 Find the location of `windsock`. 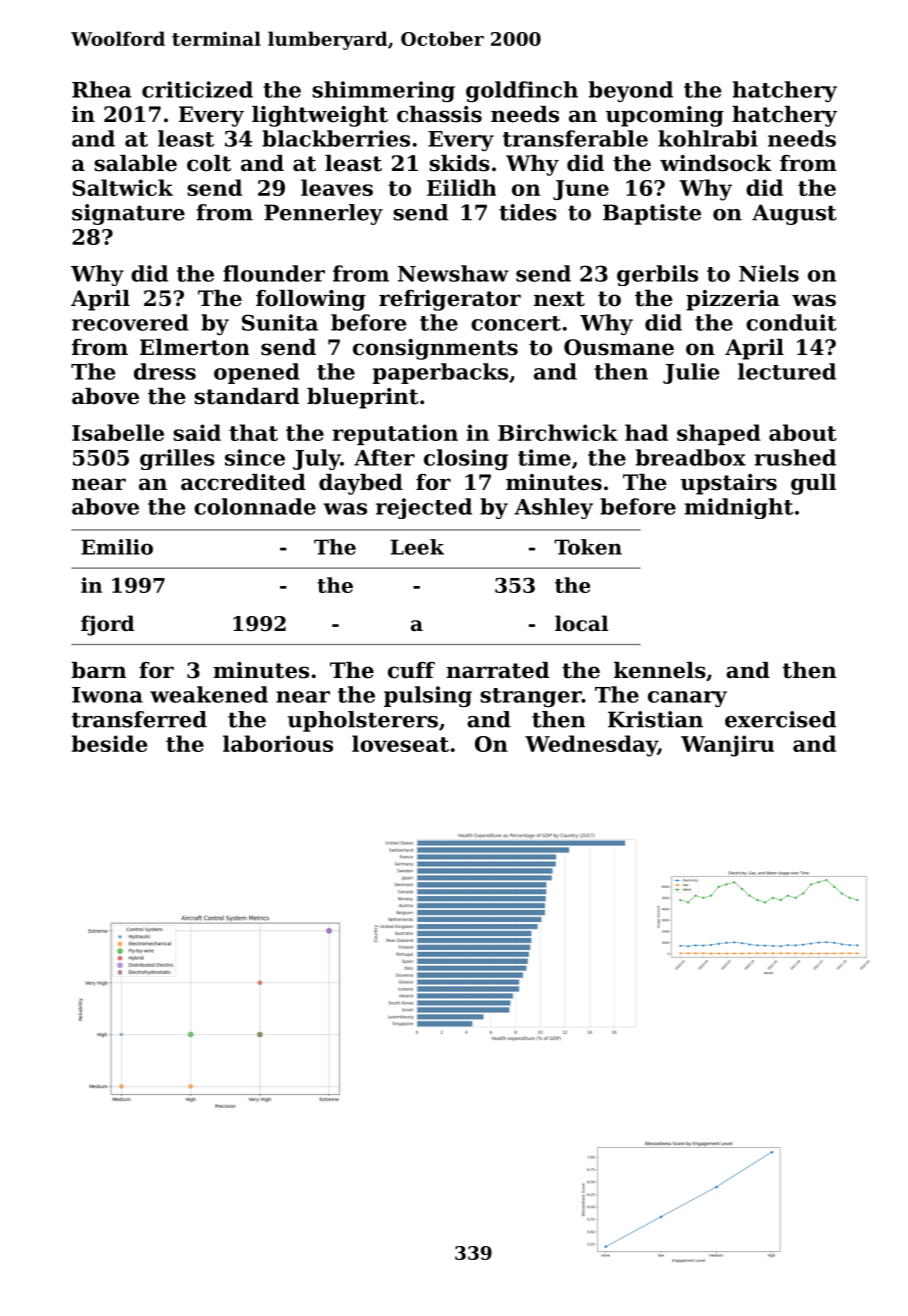

windsock is located at coordinates (716, 163).
